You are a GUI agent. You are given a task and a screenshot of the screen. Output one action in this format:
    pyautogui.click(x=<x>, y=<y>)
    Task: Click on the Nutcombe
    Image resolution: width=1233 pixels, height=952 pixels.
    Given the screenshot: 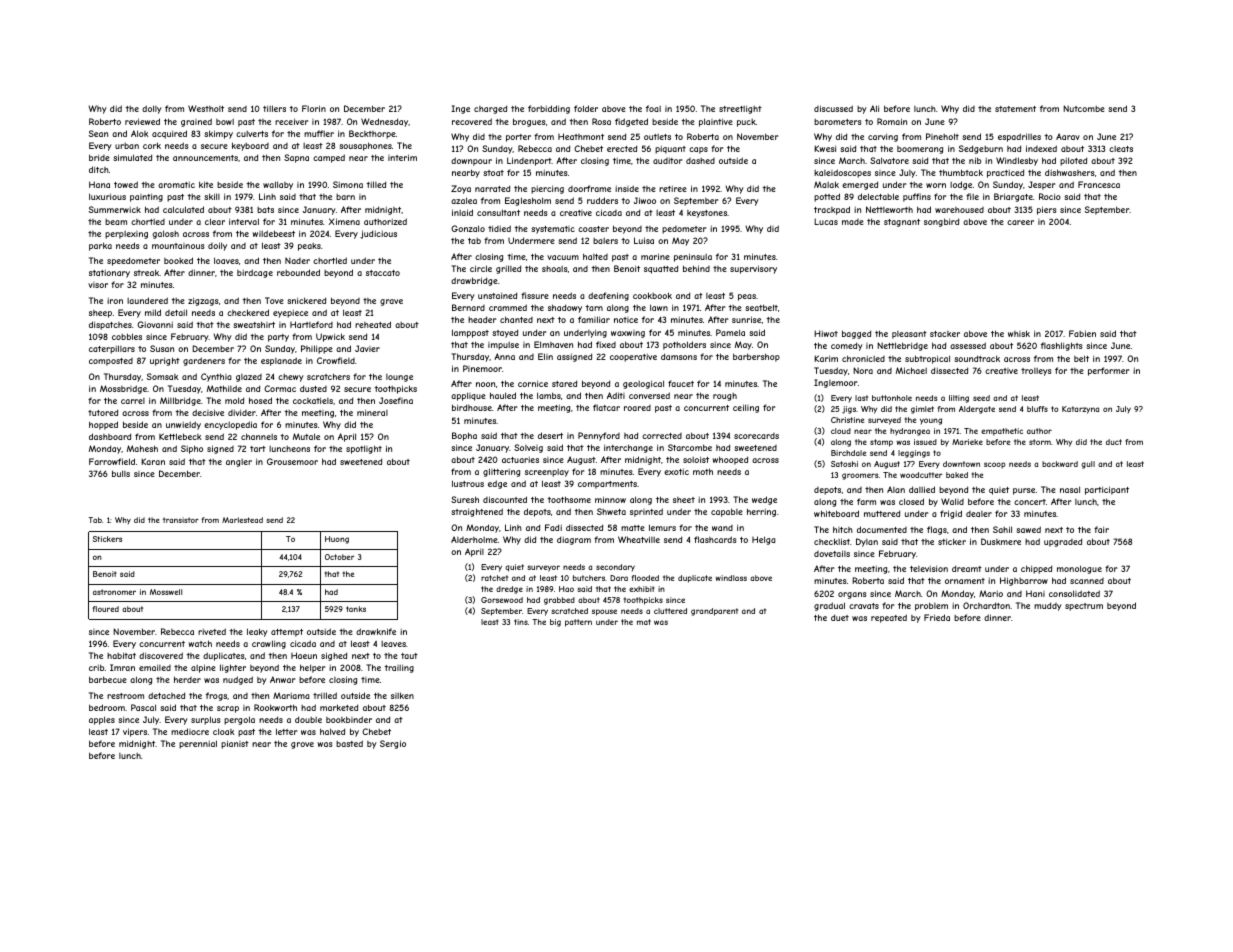 What is the action you would take?
    pyautogui.click(x=1084, y=108)
